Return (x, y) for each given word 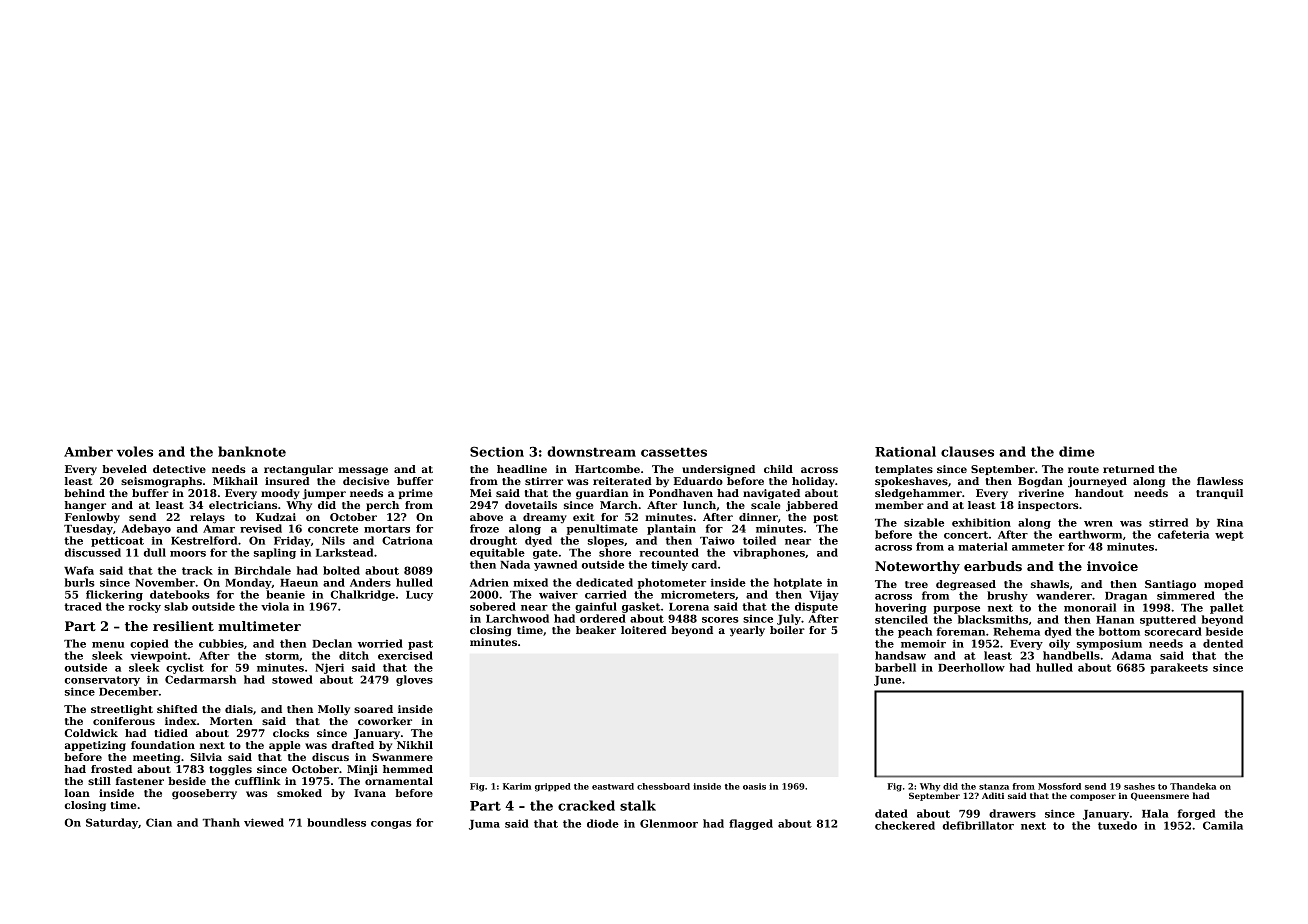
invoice (1112, 566)
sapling (275, 553)
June (887, 681)
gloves (414, 680)
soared (373, 709)
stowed (292, 679)
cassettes (674, 452)
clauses (967, 451)
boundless (336, 822)
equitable (497, 553)
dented (1223, 643)
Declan (332, 643)
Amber (88, 451)
